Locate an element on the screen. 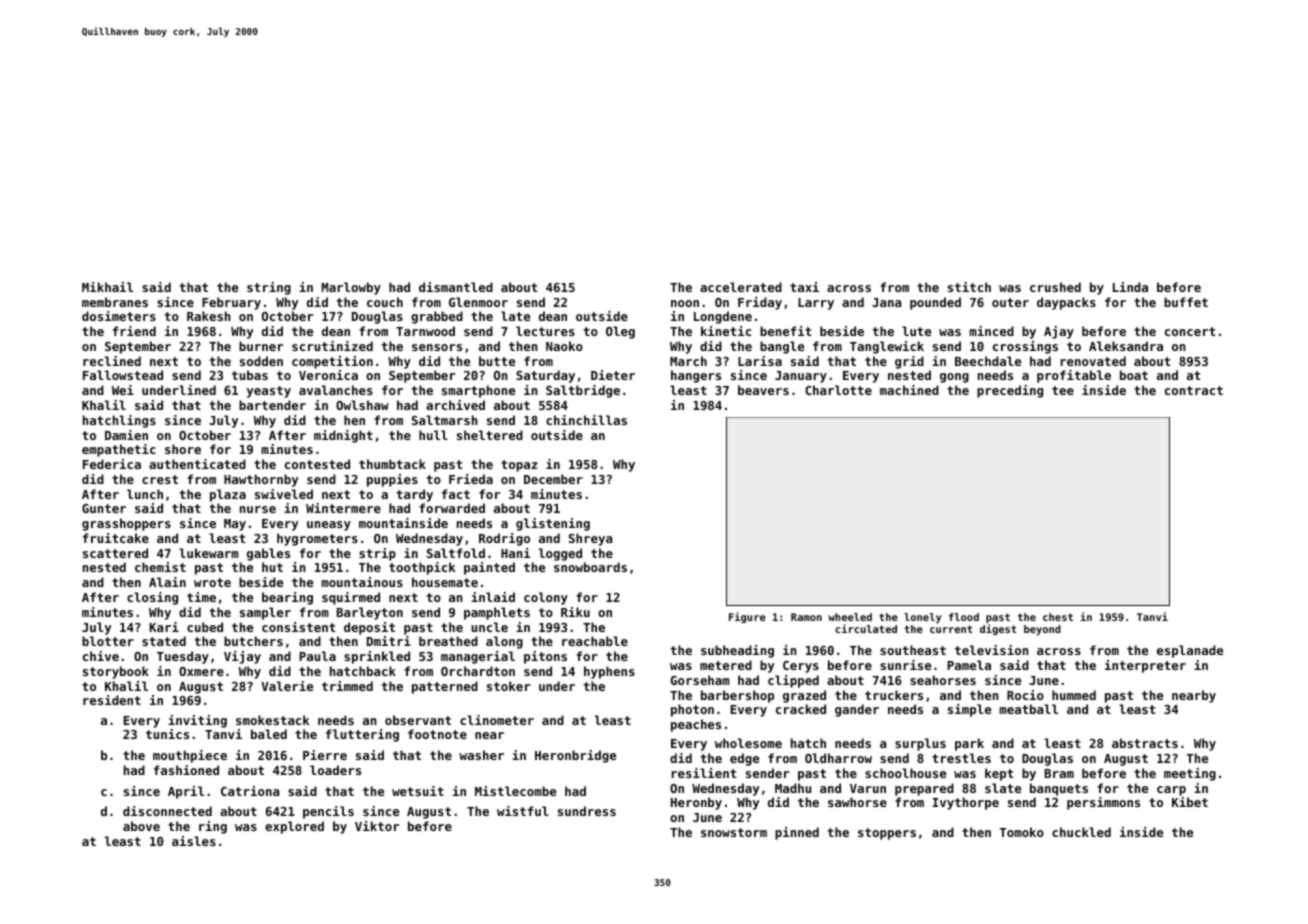 The image size is (1308, 924). May is located at coordinates (235, 525).
